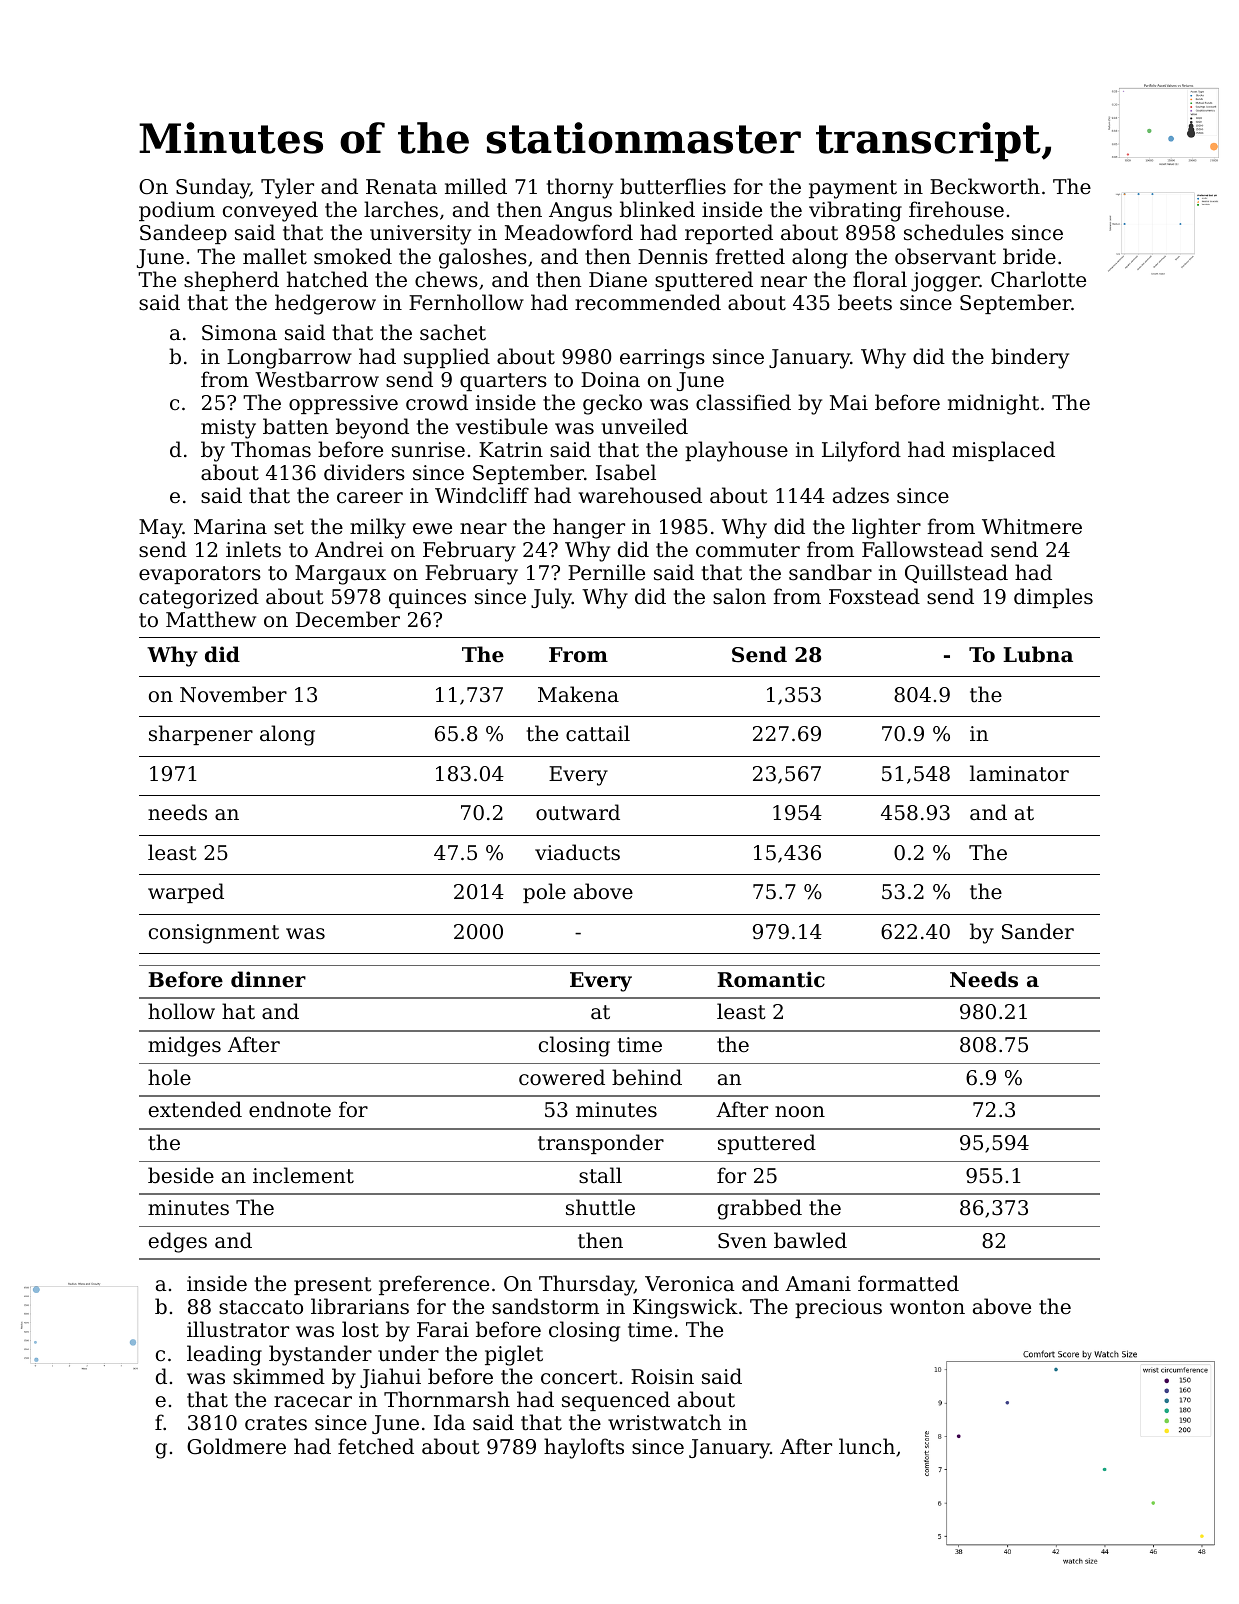  Describe the element at coordinates (861, 495) in the screenshot. I see `adzes` at that location.
